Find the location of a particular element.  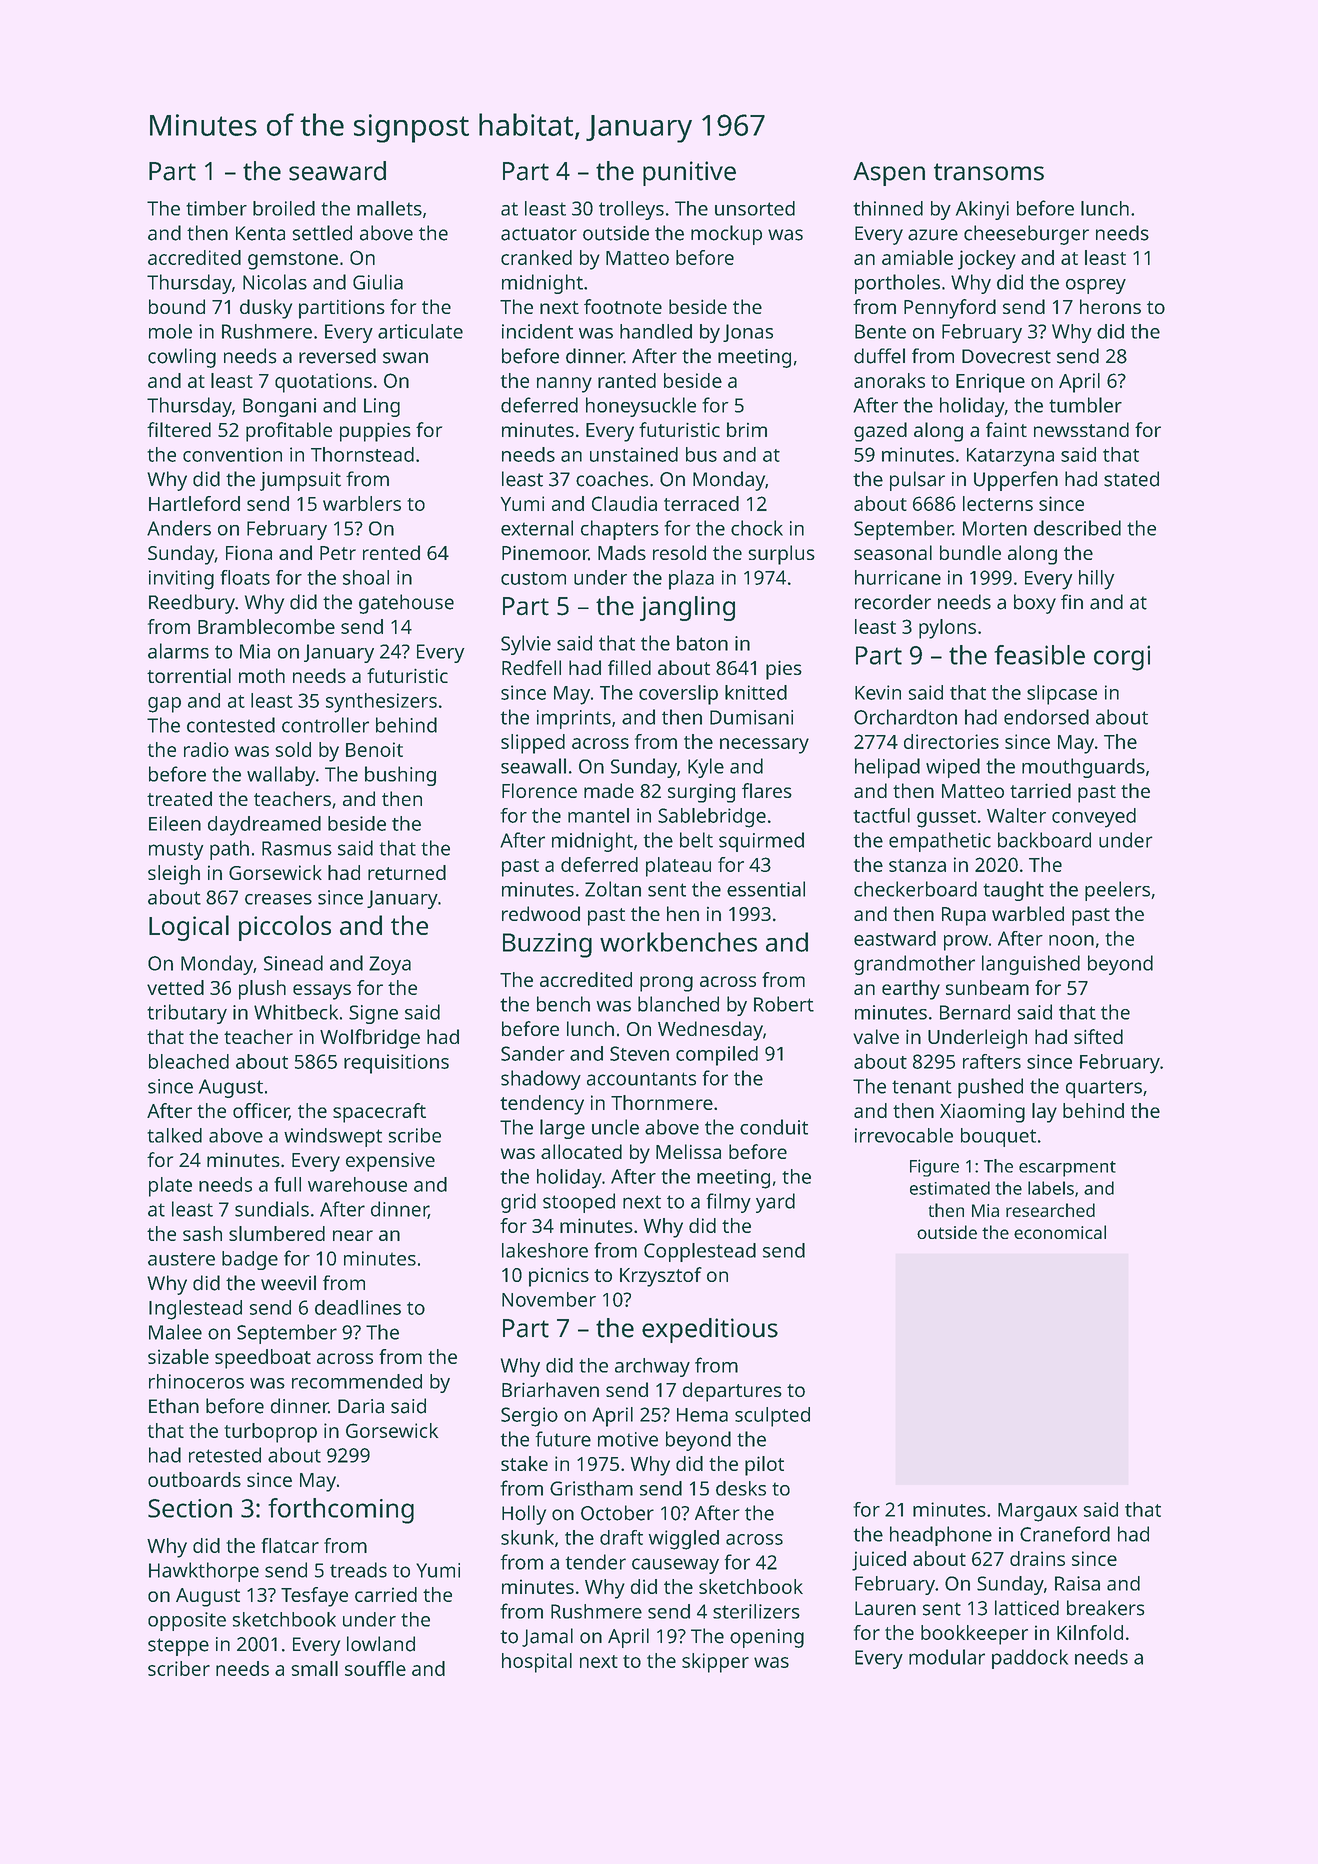

floats is located at coordinates (245, 577).
